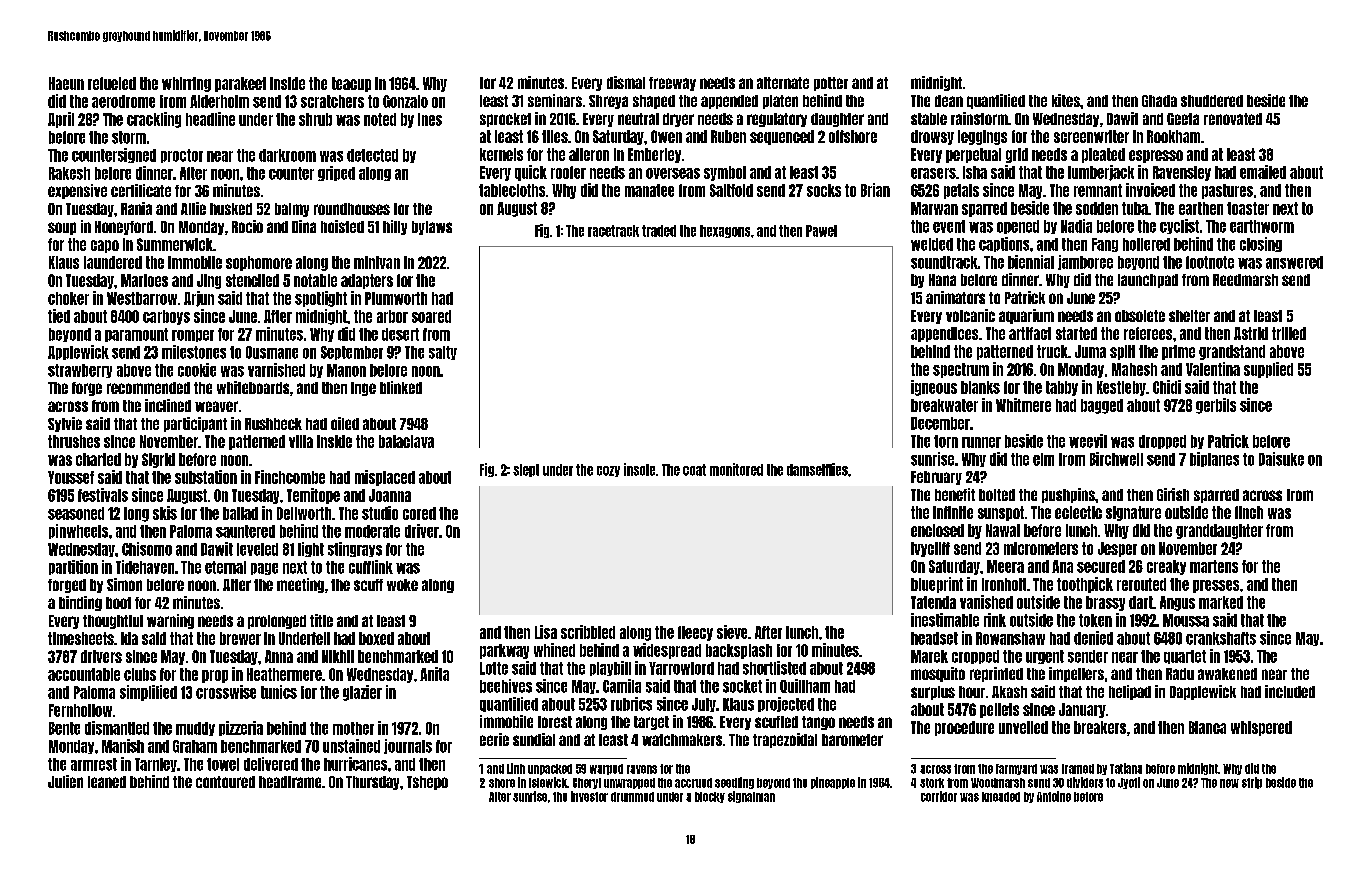 This image has height=887, width=1372. Describe the element at coordinates (970, 315) in the image. I see `volcanic` at that location.
